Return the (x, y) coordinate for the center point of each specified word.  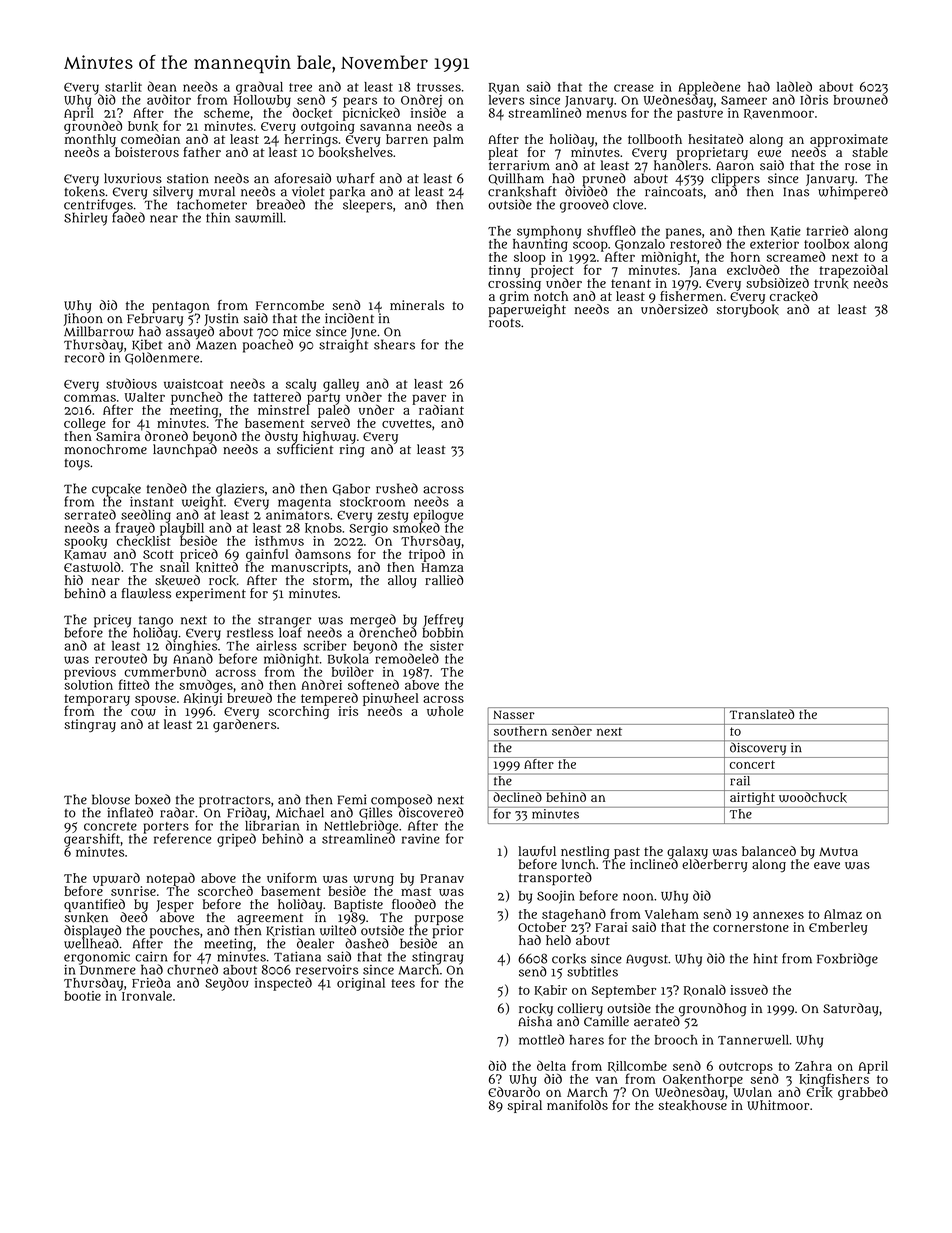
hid (74, 580)
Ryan (504, 89)
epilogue (438, 516)
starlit (123, 87)
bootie (82, 996)
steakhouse (692, 1105)
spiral (524, 1106)
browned (860, 99)
